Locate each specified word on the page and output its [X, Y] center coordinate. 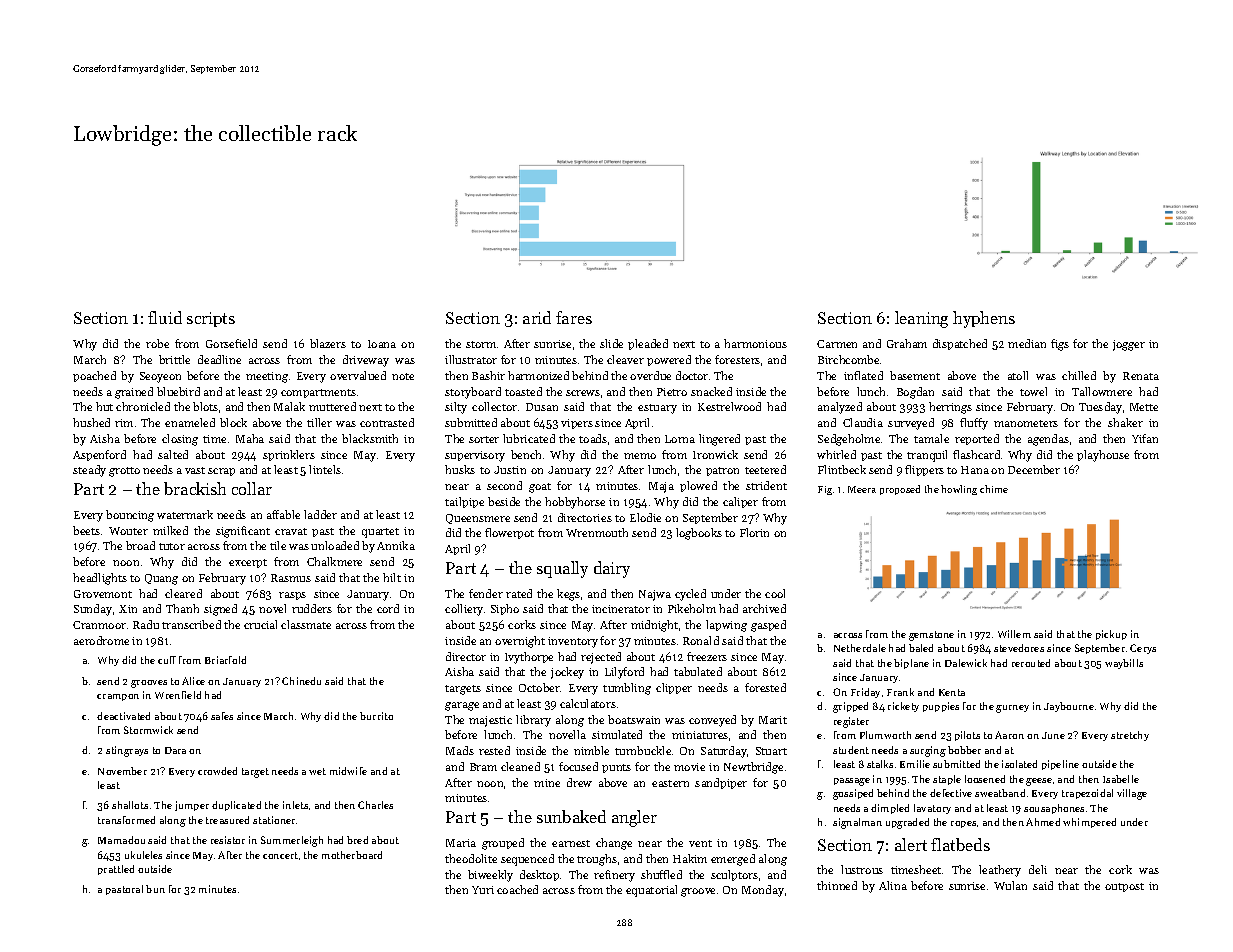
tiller [319, 422]
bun [155, 889]
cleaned [520, 766]
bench [526, 454]
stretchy [1130, 736]
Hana [975, 470]
